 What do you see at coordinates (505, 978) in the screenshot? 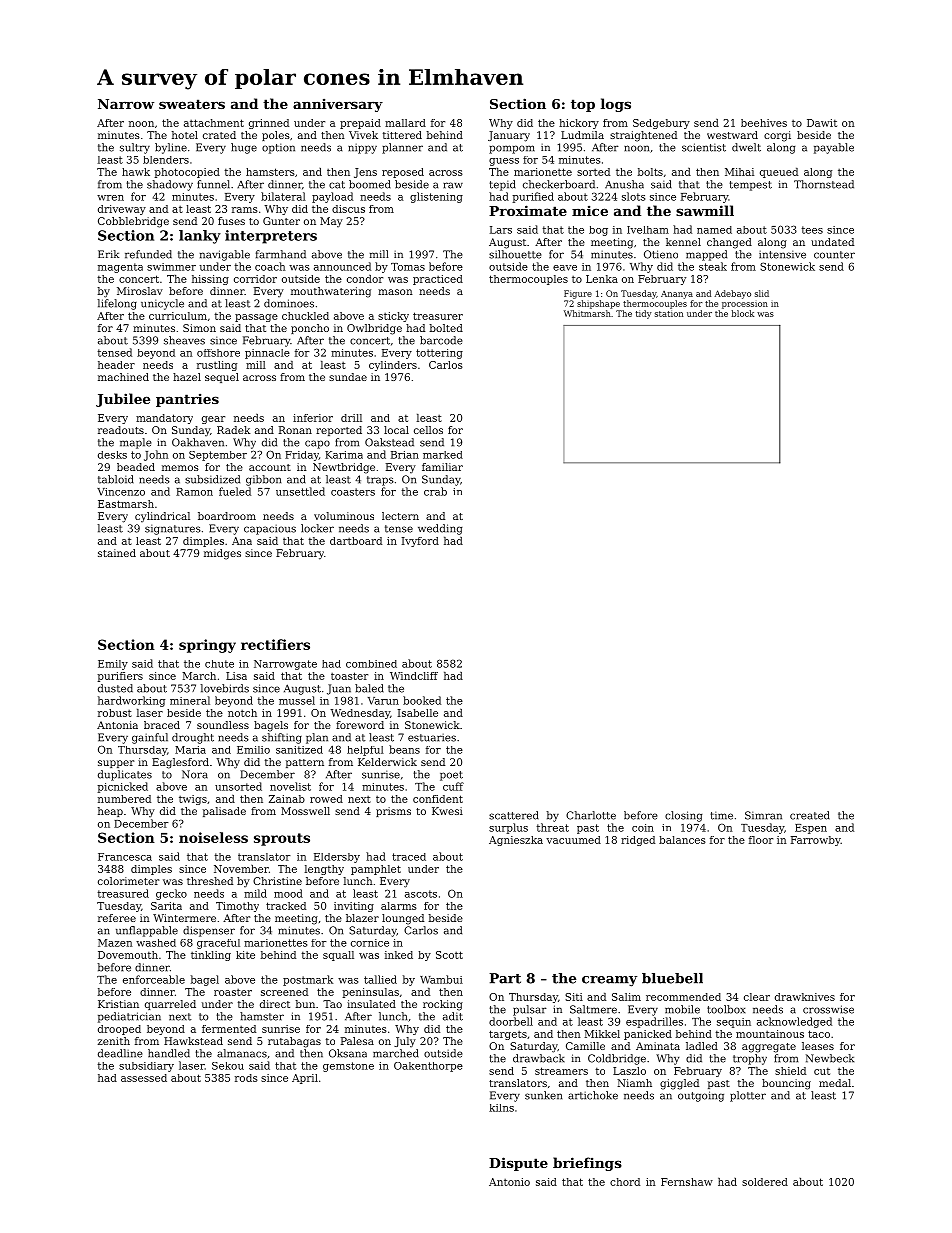
I see `Part` at bounding box center [505, 978].
